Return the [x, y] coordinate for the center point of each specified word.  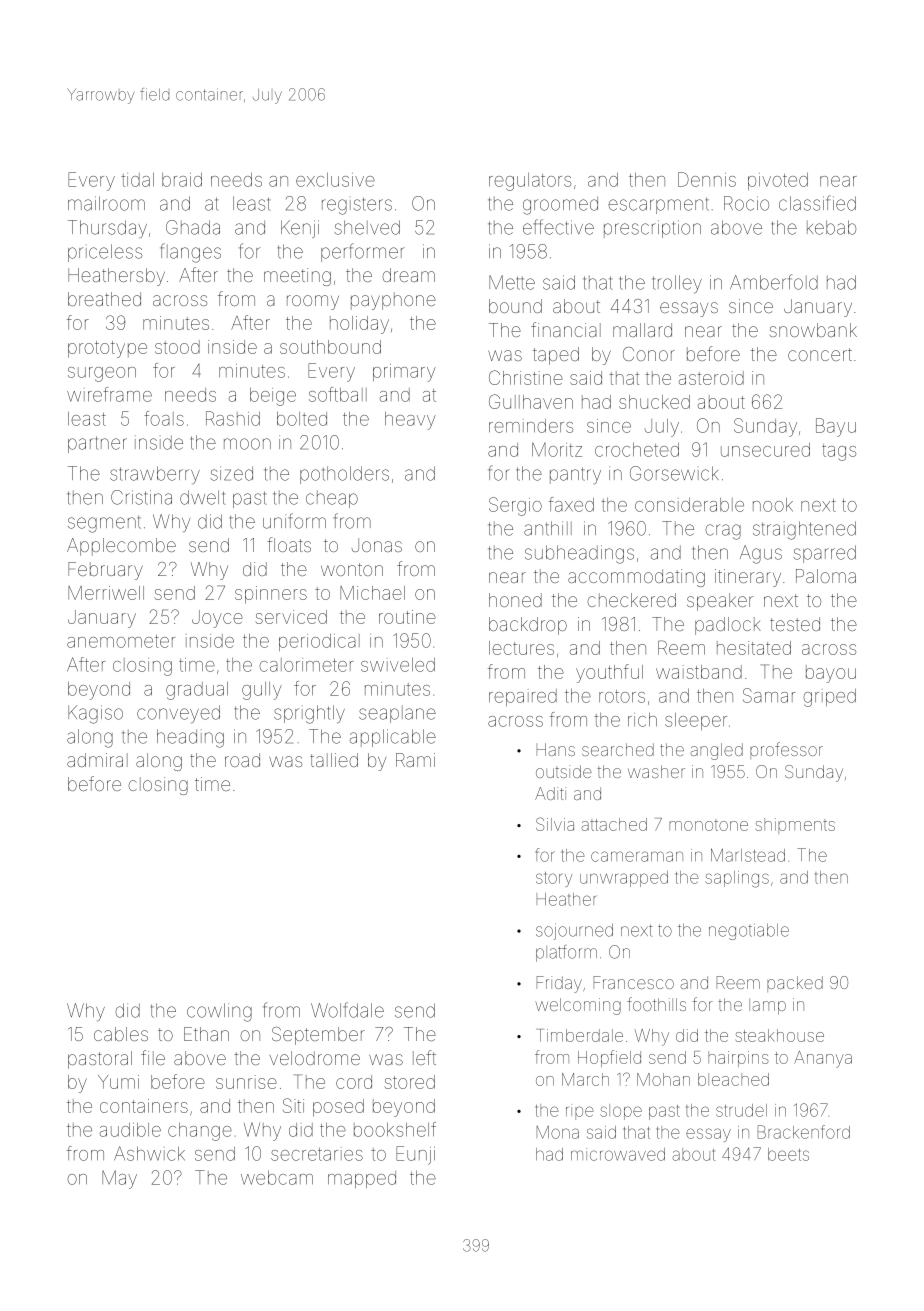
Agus [761, 554]
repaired [523, 697]
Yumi [118, 1082]
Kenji [300, 229]
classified [817, 203]
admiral [97, 760]
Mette [512, 282]
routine [407, 617]
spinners [271, 595]
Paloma [826, 576]
